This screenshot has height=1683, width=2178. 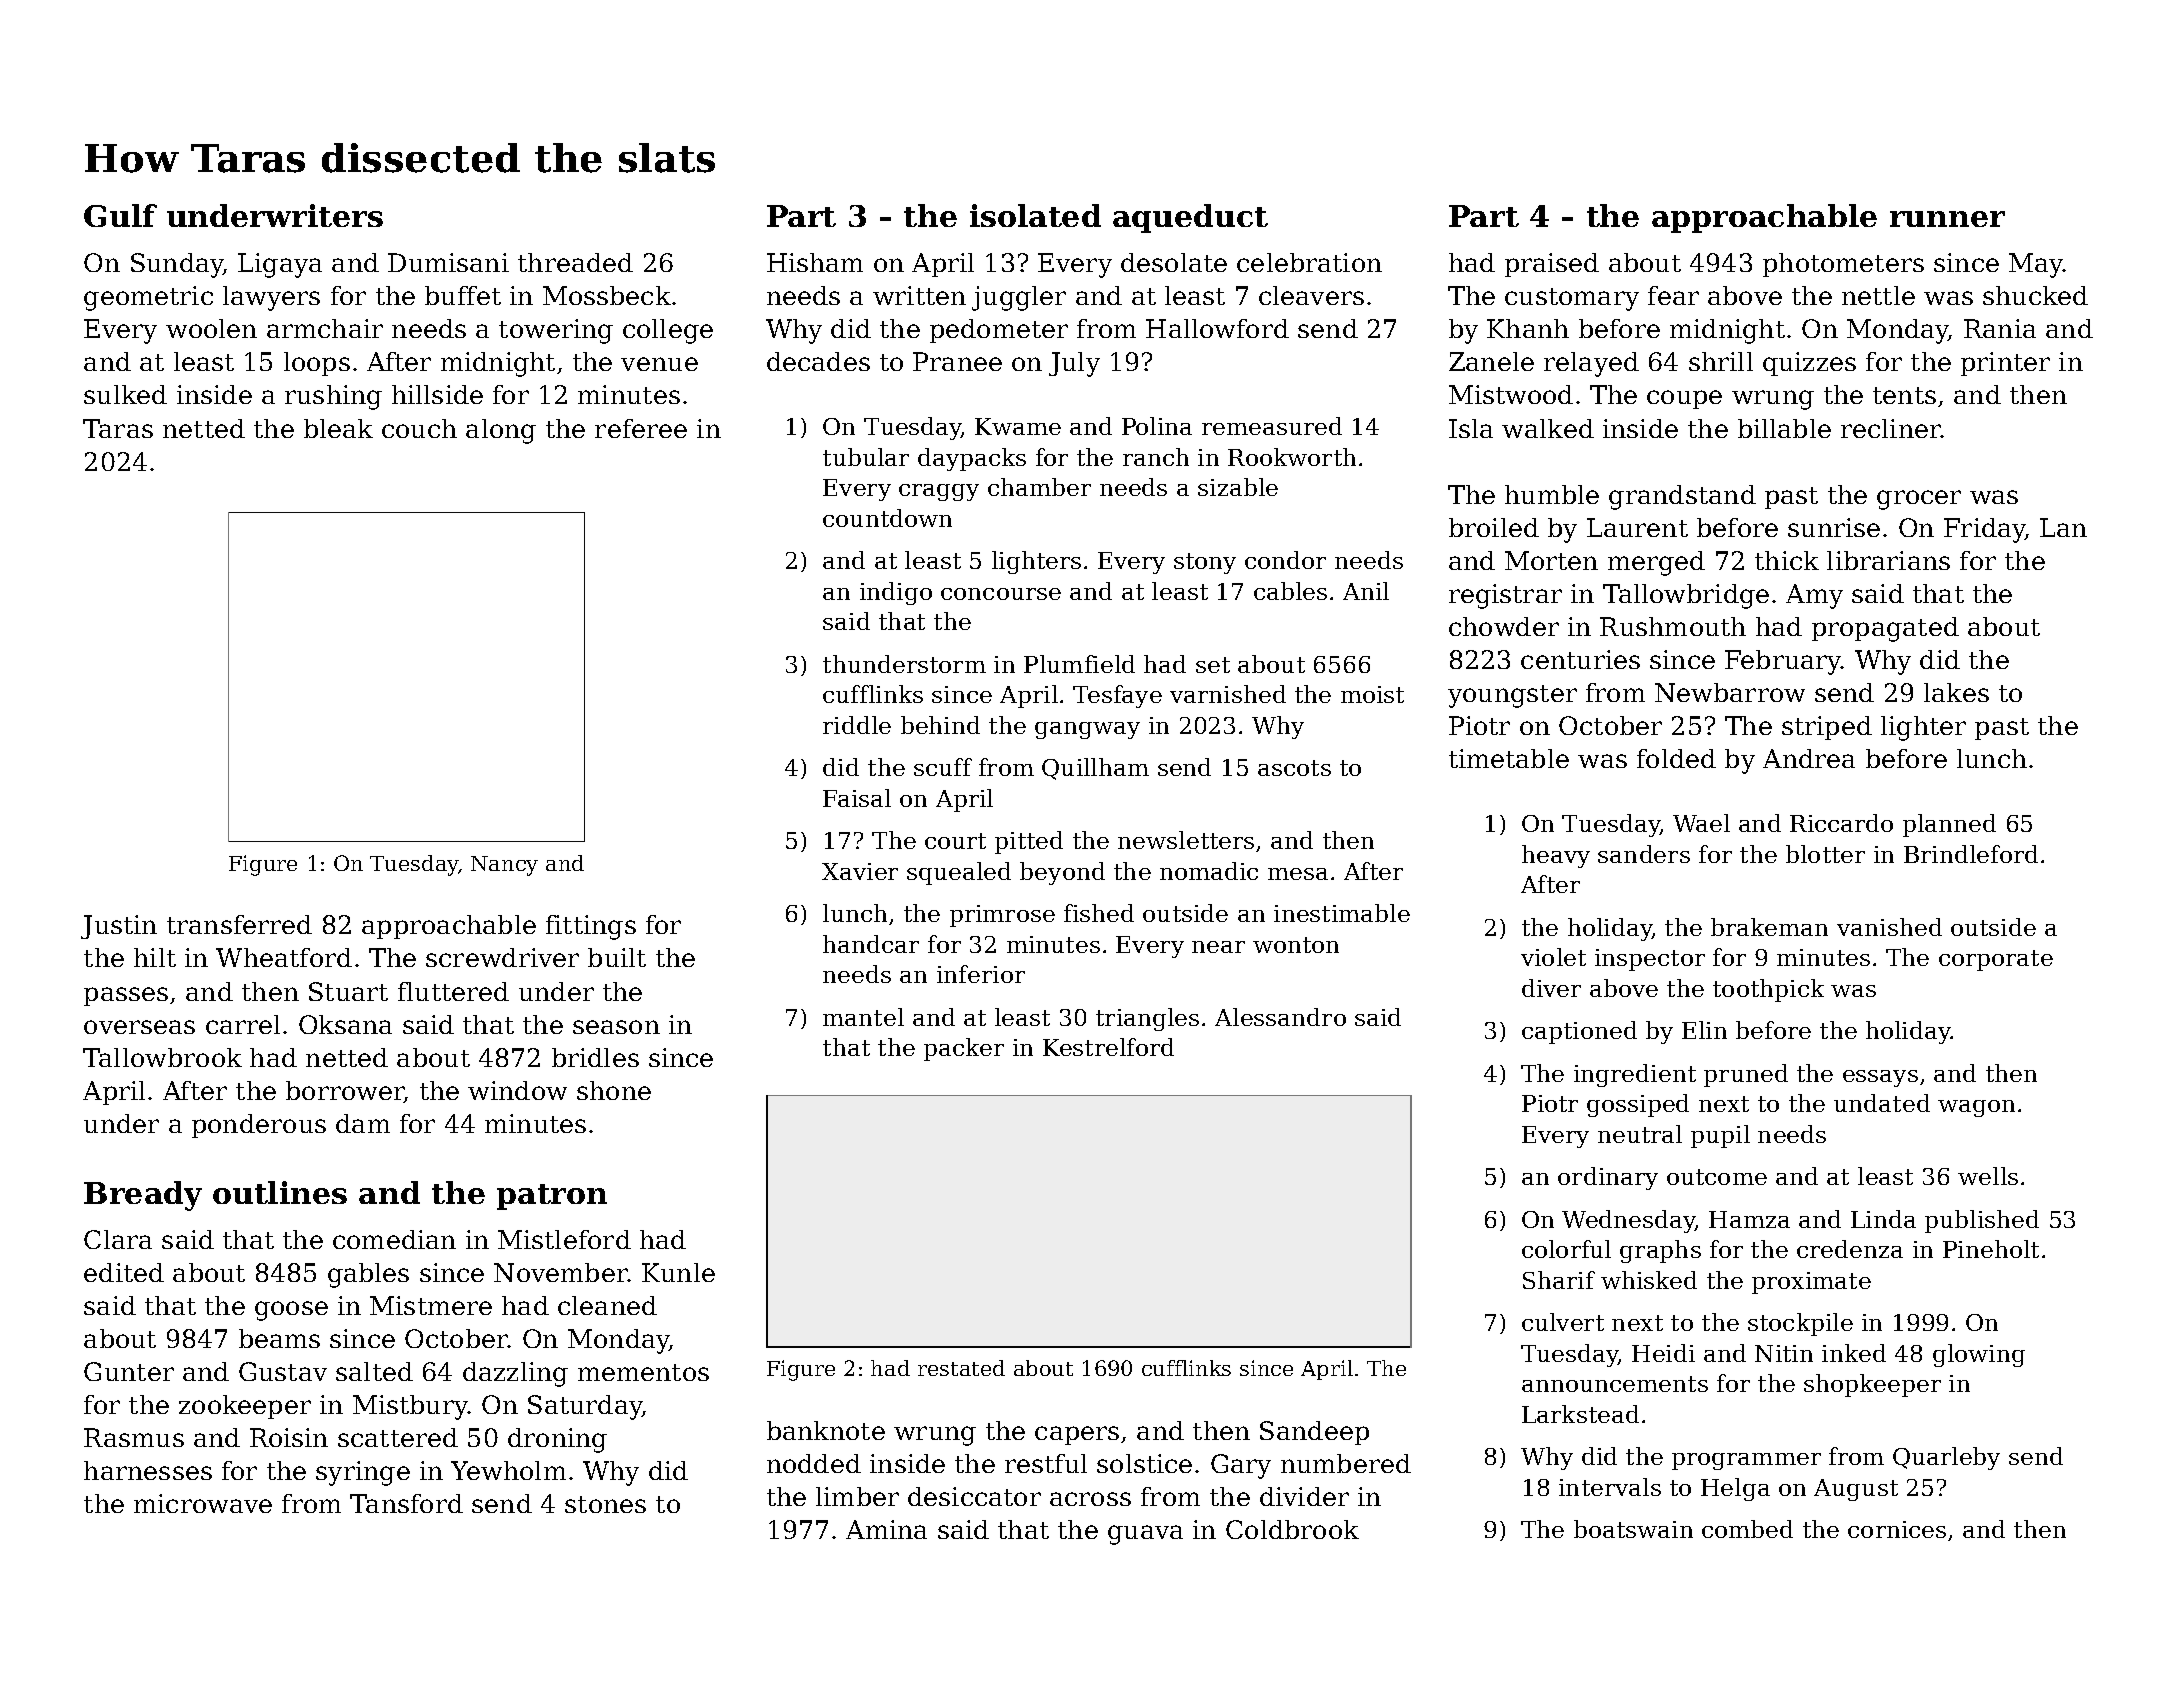 What do you see at coordinates (1035, 215) in the screenshot?
I see `isolated` at bounding box center [1035, 215].
